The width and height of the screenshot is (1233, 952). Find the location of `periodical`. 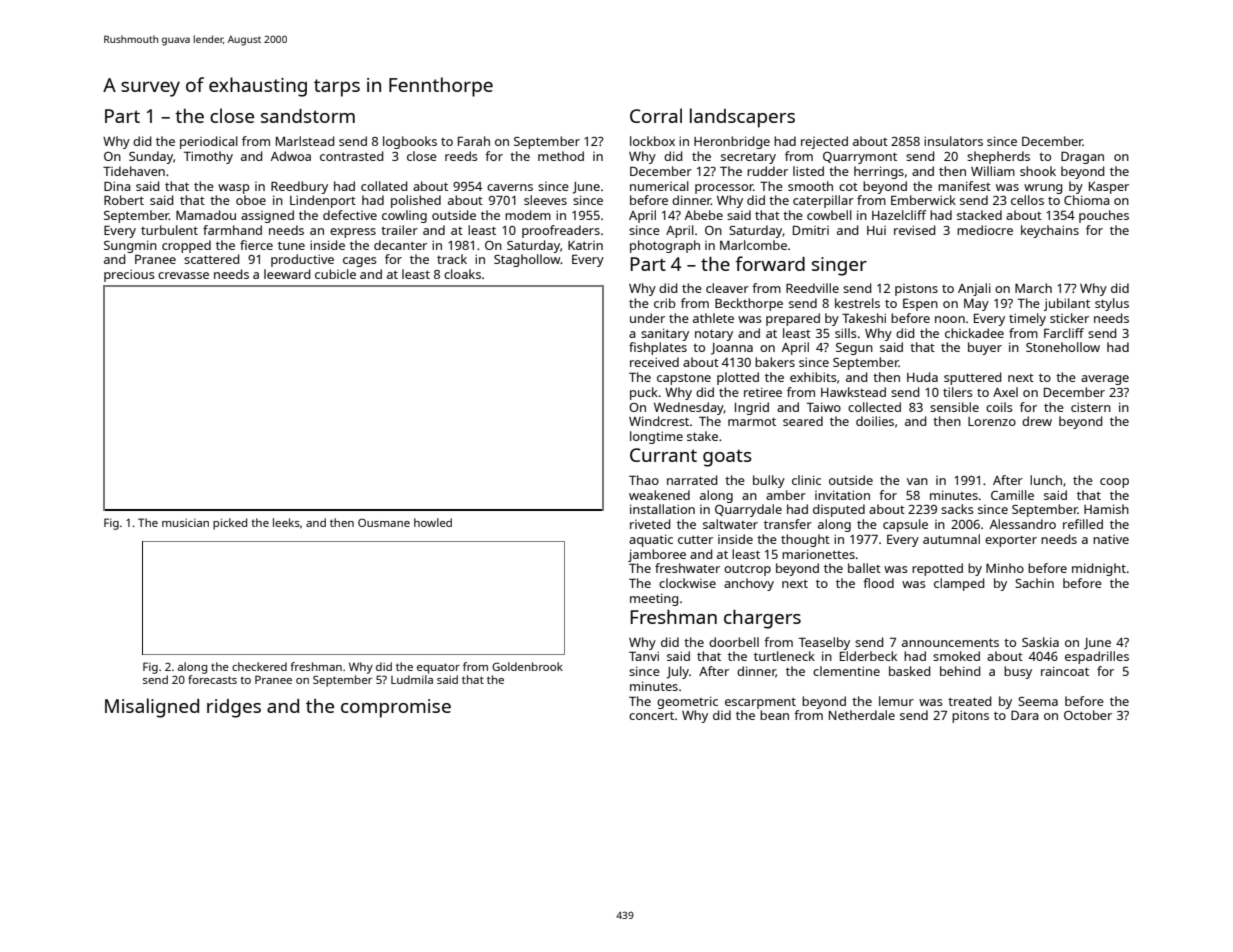

periodical is located at coordinates (209, 142).
